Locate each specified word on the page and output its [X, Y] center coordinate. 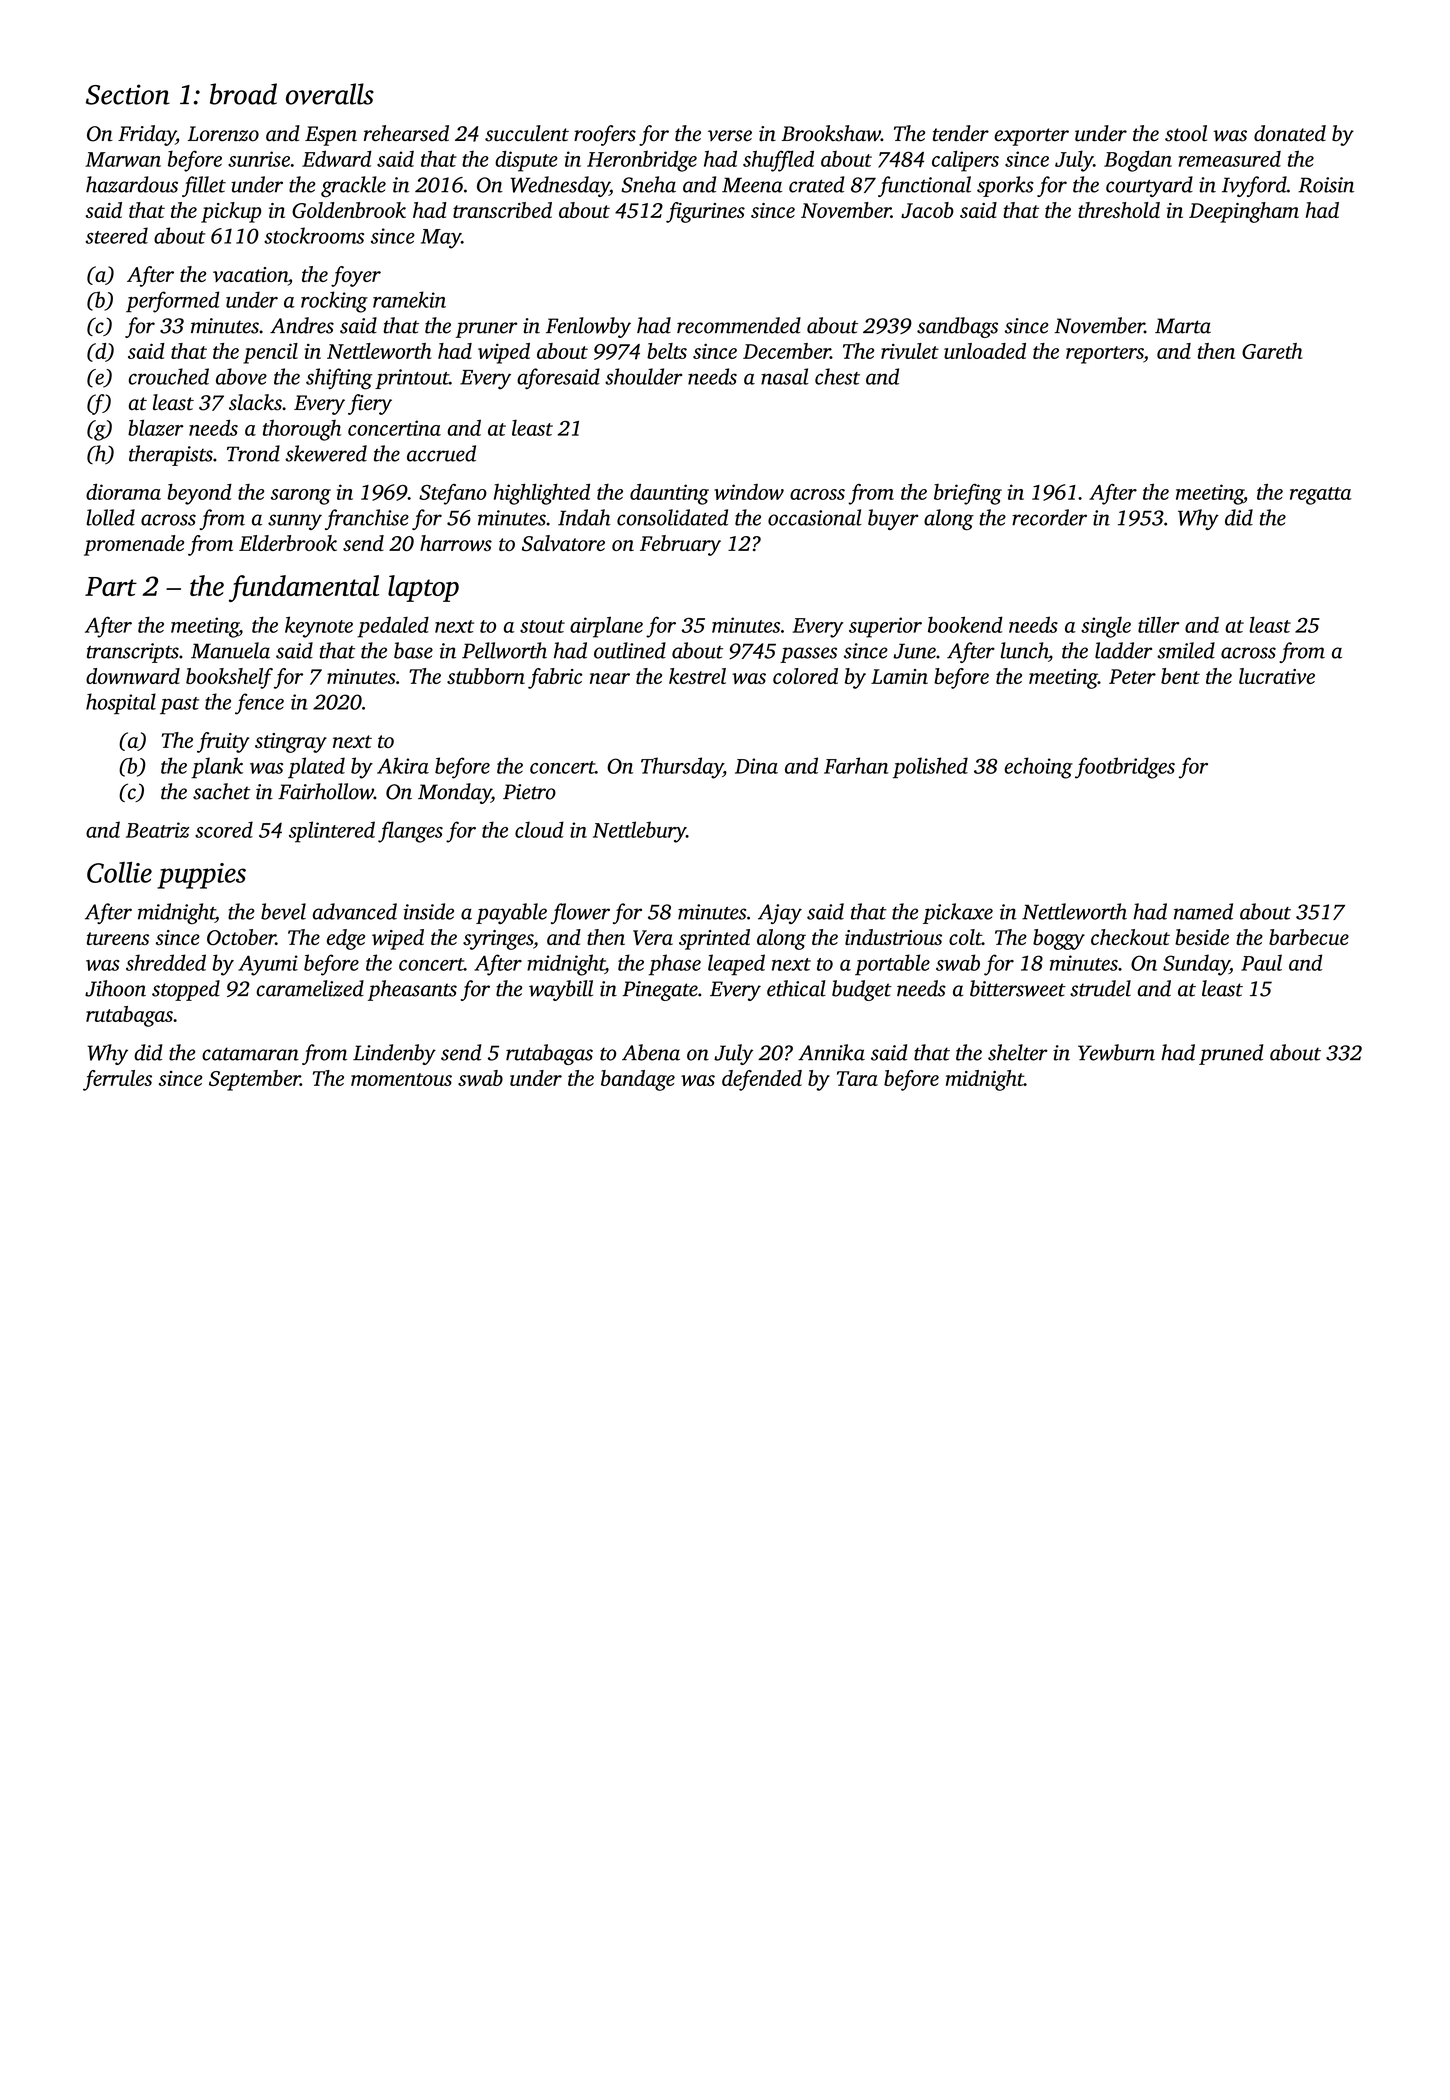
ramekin [409, 299]
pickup [231, 212]
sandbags [957, 327]
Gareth [1272, 351]
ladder [1123, 650]
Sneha [648, 184]
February [680, 545]
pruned [1231, 1054]
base [413, 650]
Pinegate [660, 991]
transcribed [502, 210]
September [254, 1080]
